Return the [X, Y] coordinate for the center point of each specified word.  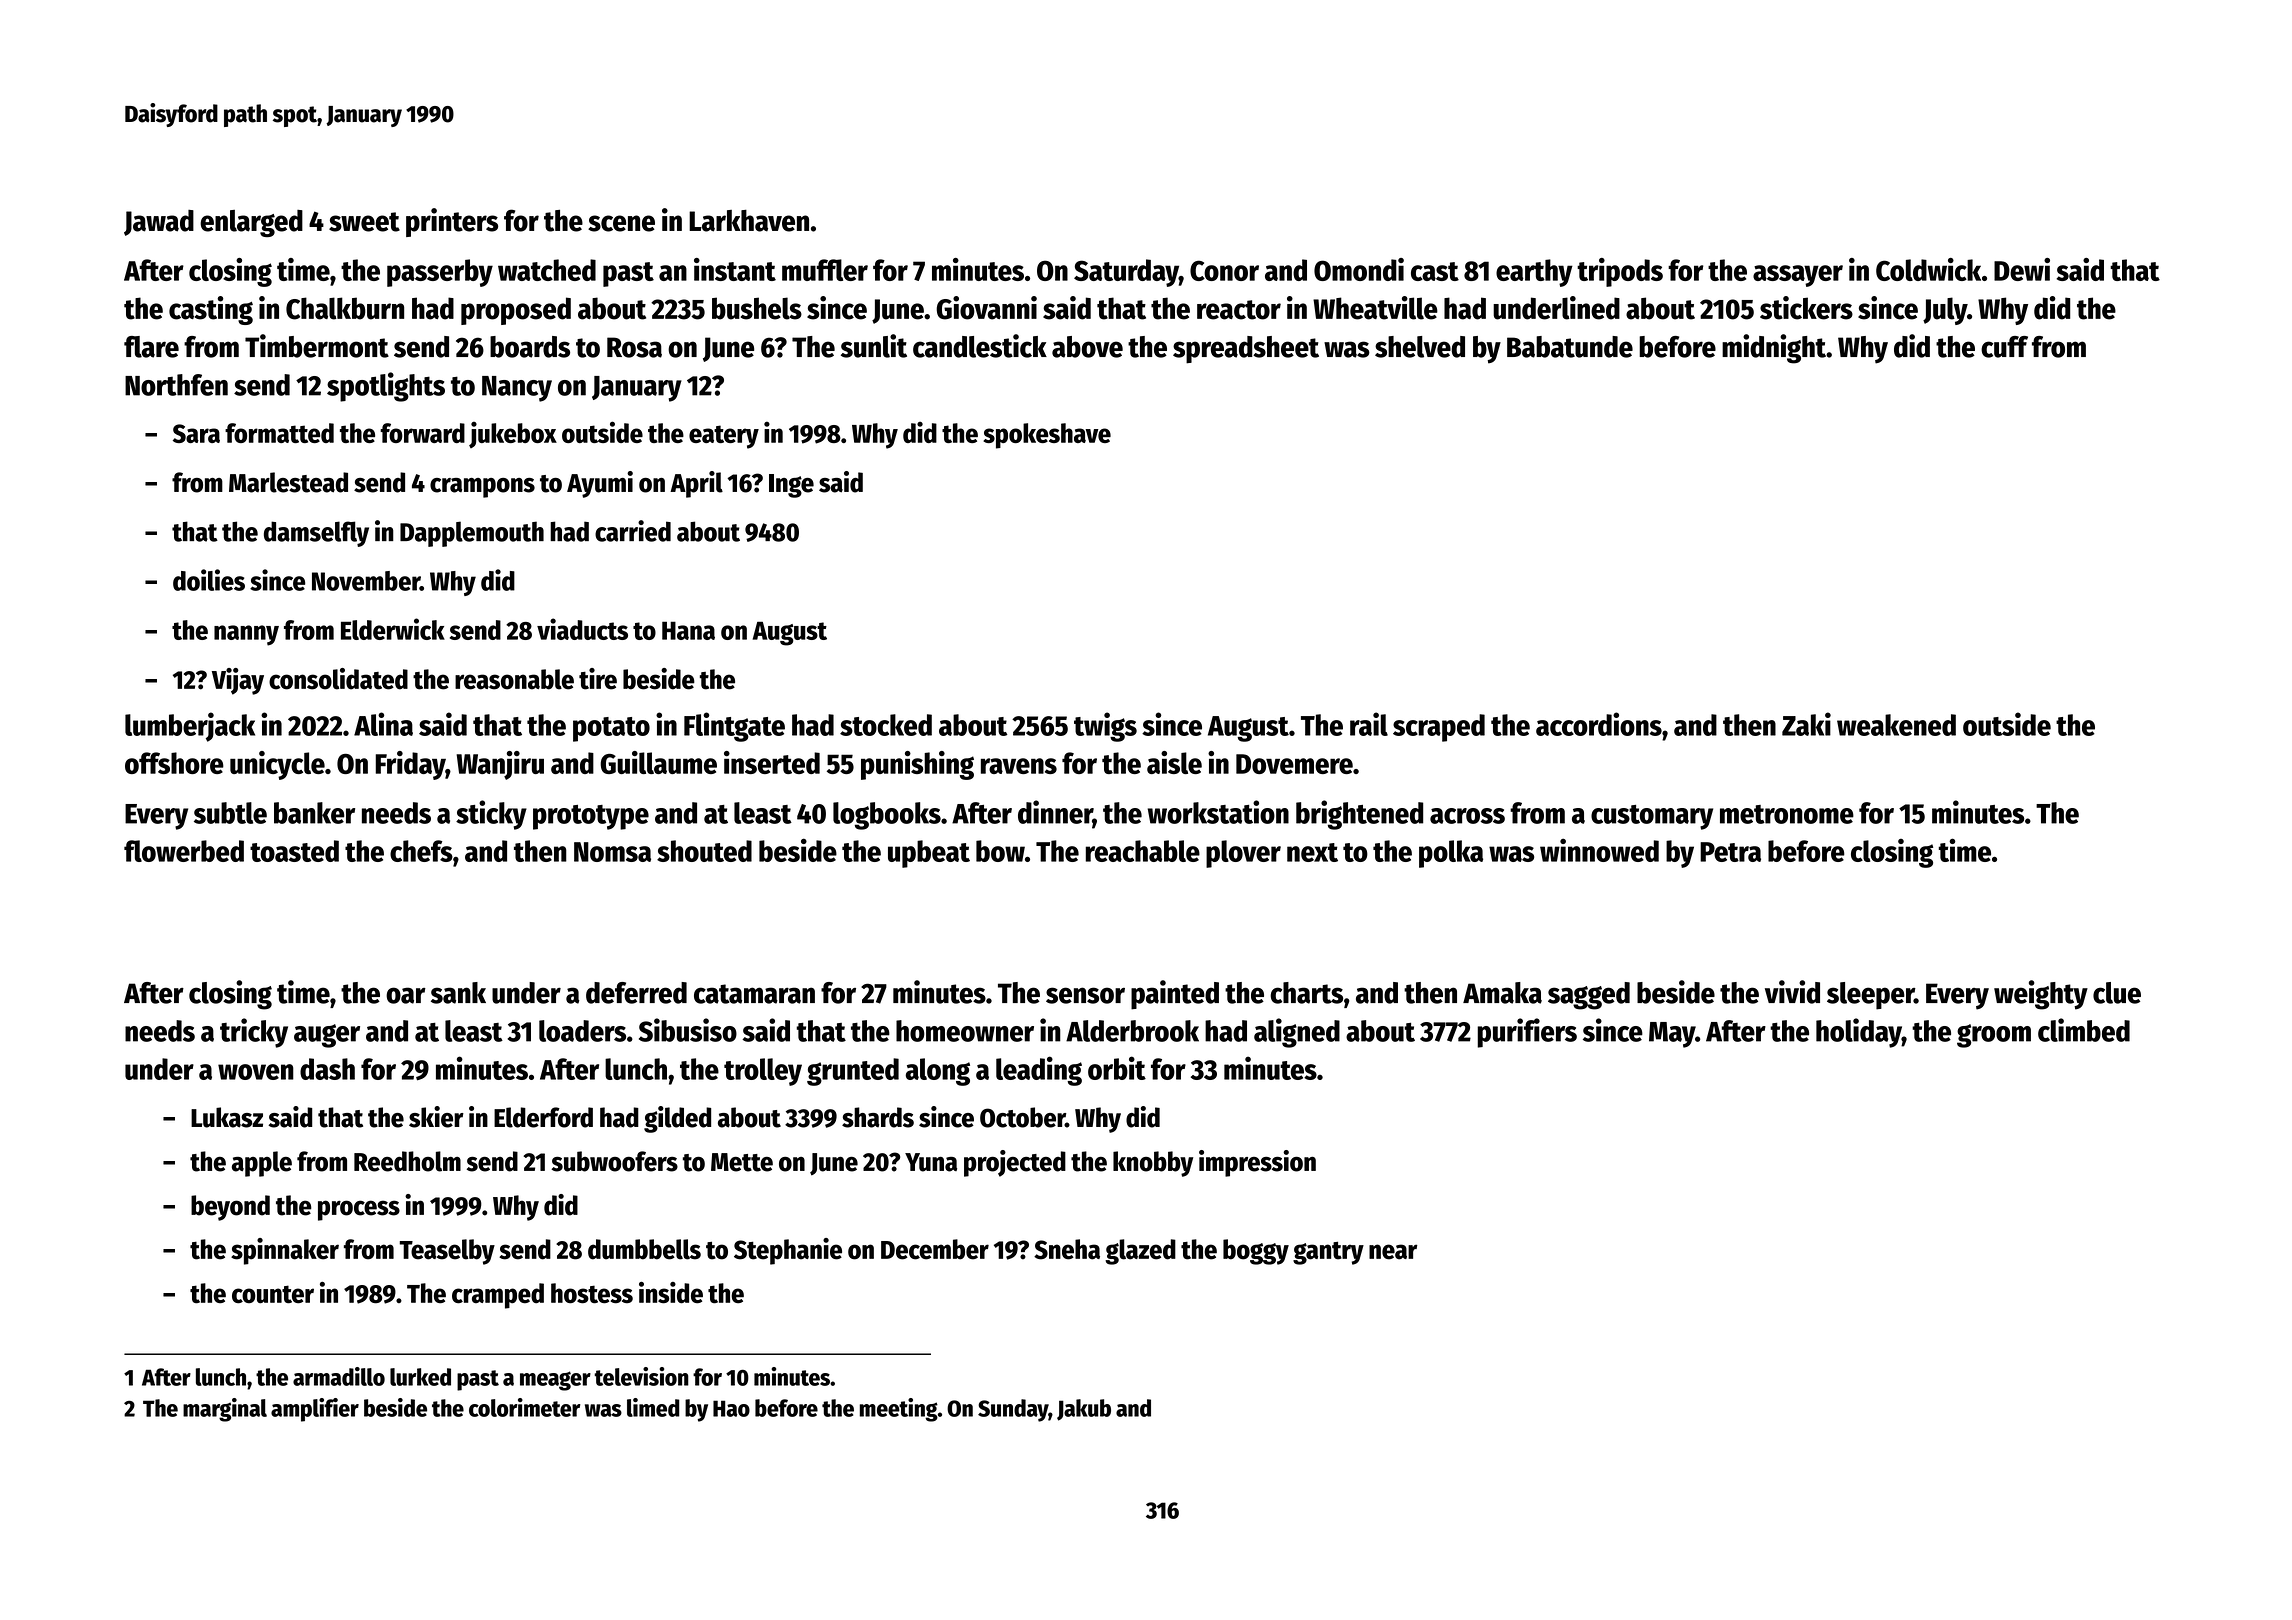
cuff [2004, 347]
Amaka [1502, 993]
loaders [582, 1031]
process [359, 1210]
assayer [1798, 276]
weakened [1896, 725]
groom [1994, 1036]
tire [598, 679]
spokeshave [1047, 436]
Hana [688, 630]
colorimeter [525, 1407]
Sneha [1067, 1249]
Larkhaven [749, 221]
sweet [364, 222]
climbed [2084, 1030]
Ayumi [600, 484]
